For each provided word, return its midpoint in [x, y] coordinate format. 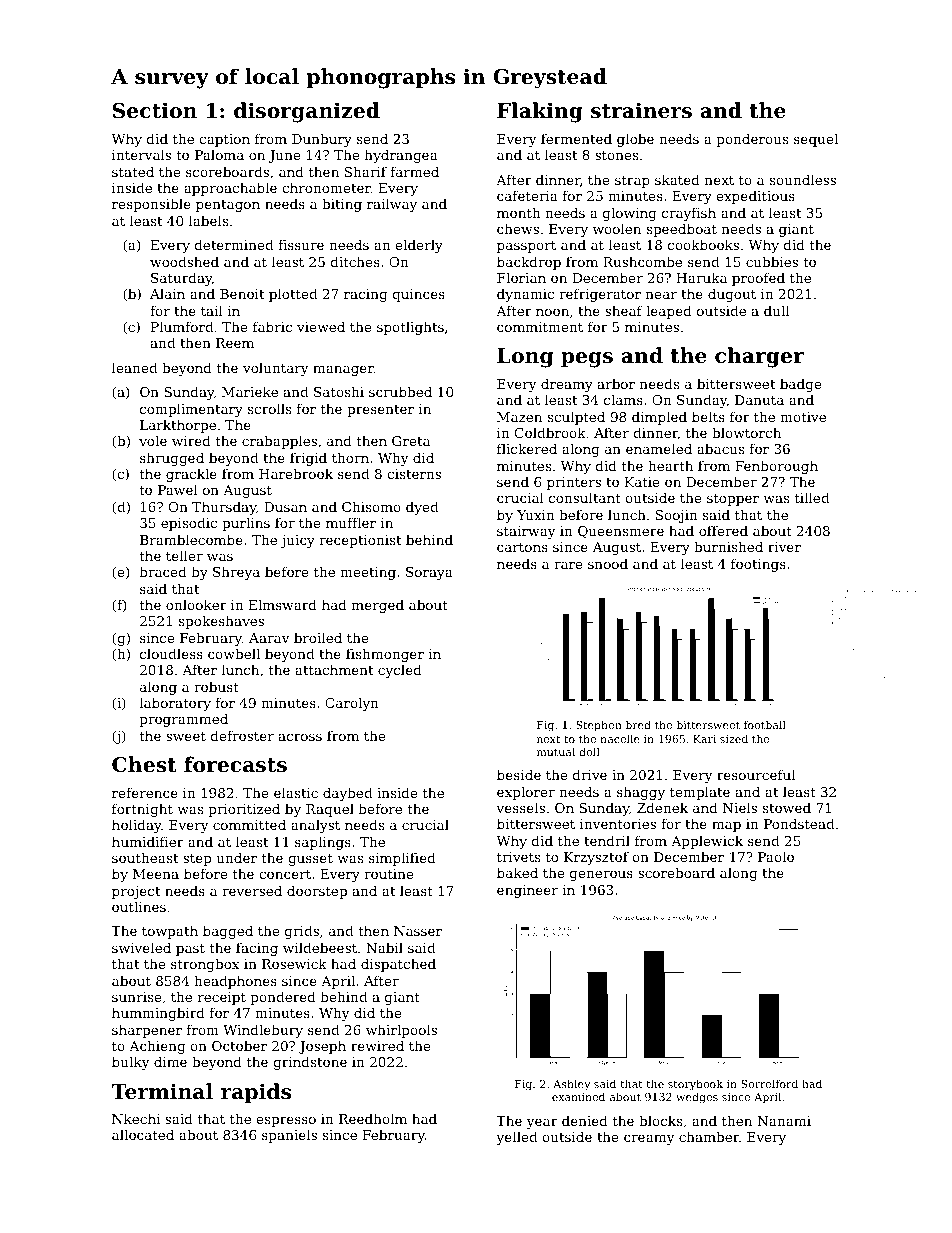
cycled [400, 671]
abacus [720, 448]
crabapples [279, 442]
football [765, 724]
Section [155, 110]
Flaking [540, 112]
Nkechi [136, 1118]
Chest [144, 764]
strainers [641, 110]
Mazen [519, 417]
